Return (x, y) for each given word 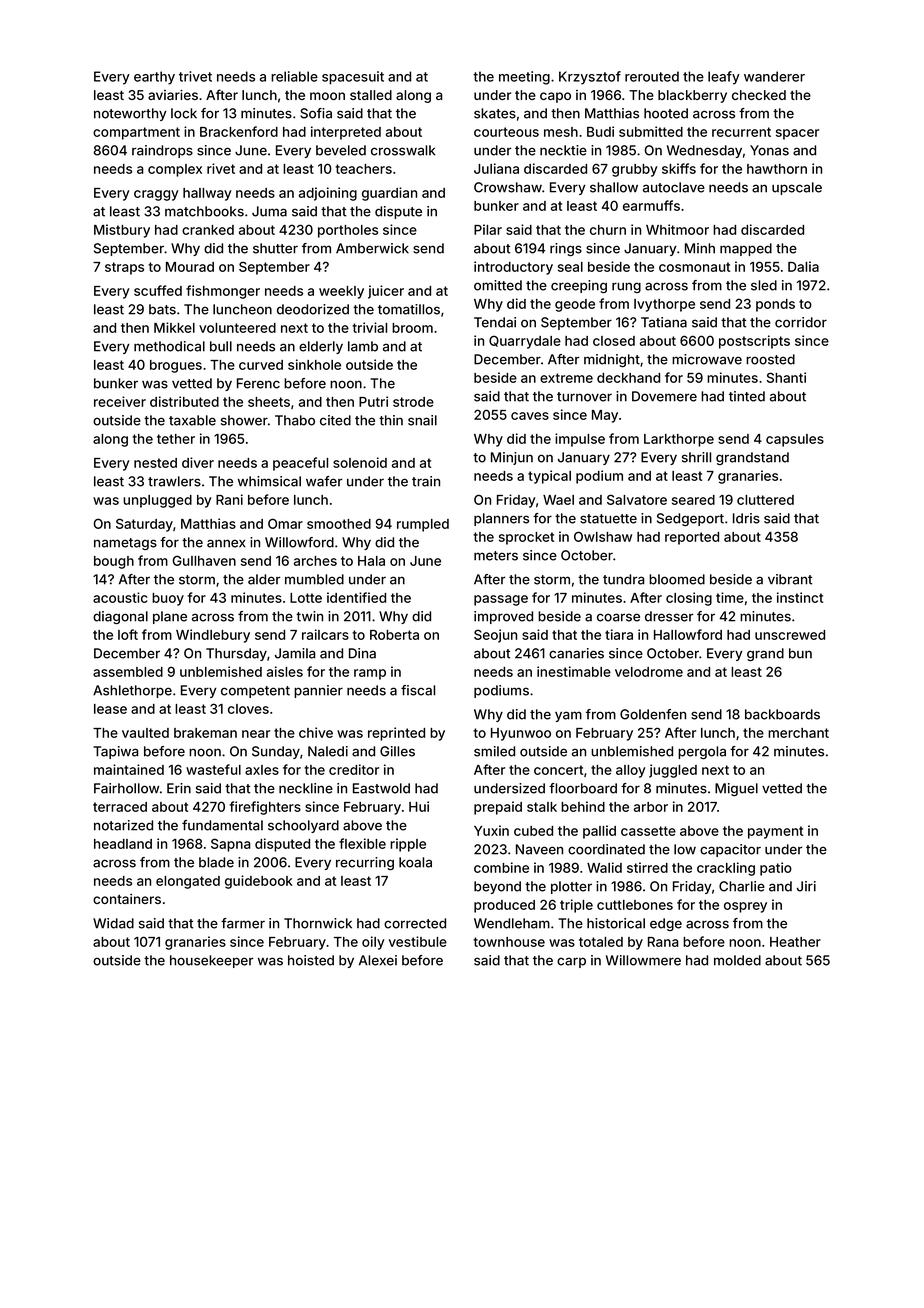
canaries (576, 653)
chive (316, 732)
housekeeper (211, 961)
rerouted (652, 76)
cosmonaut (694, 267)
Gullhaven (204, 560)
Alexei (378, 960)
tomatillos (409, 309)
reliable (294, 76)
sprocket (526, 538)
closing (689, 599)
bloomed (677, 579)
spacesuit (353, 78)
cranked (208, 230)
